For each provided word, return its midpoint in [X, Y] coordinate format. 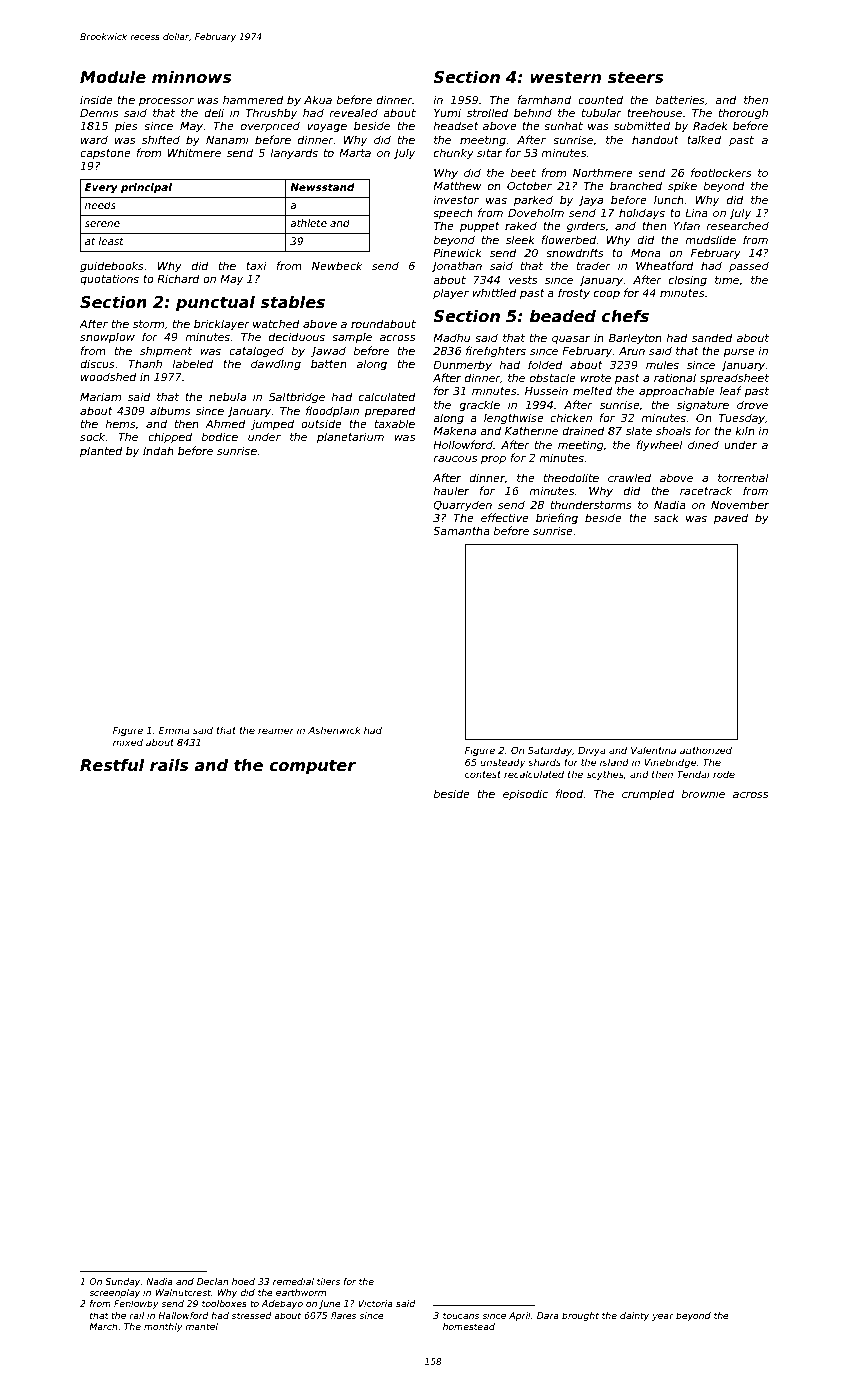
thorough [743, 113]
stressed [252, 1315]
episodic [525, 794]
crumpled [648, 794]
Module [113, 77]
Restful [112, 765]
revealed [353, 112]
